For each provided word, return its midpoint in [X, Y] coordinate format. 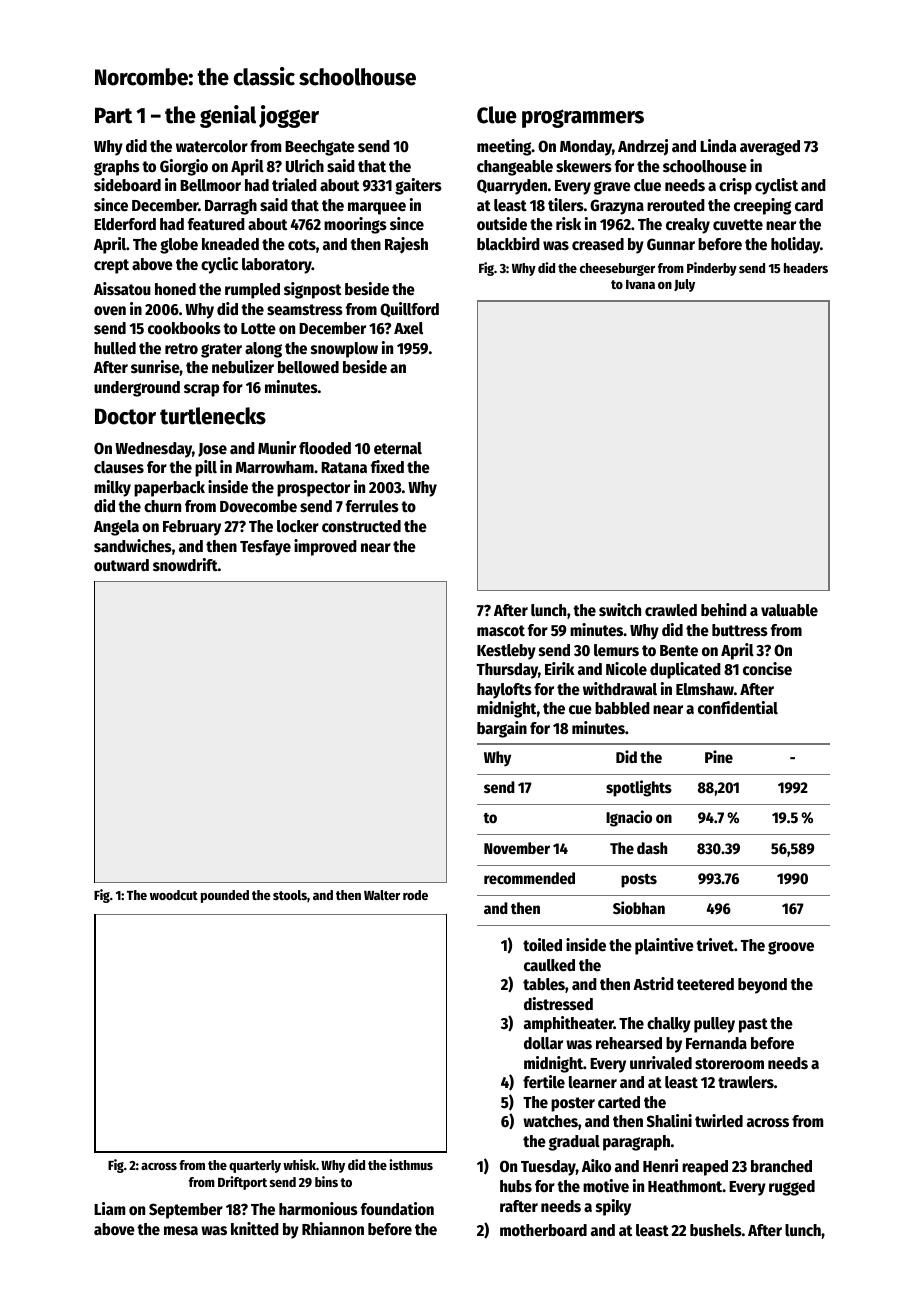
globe [179, 246]
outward [121, 565]
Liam [109, 1208]
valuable [789, 610]
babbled [622, 708]
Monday [586, 148]
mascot [501, 631]
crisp [735, 186]
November [517, 848]
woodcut [174, 895]
